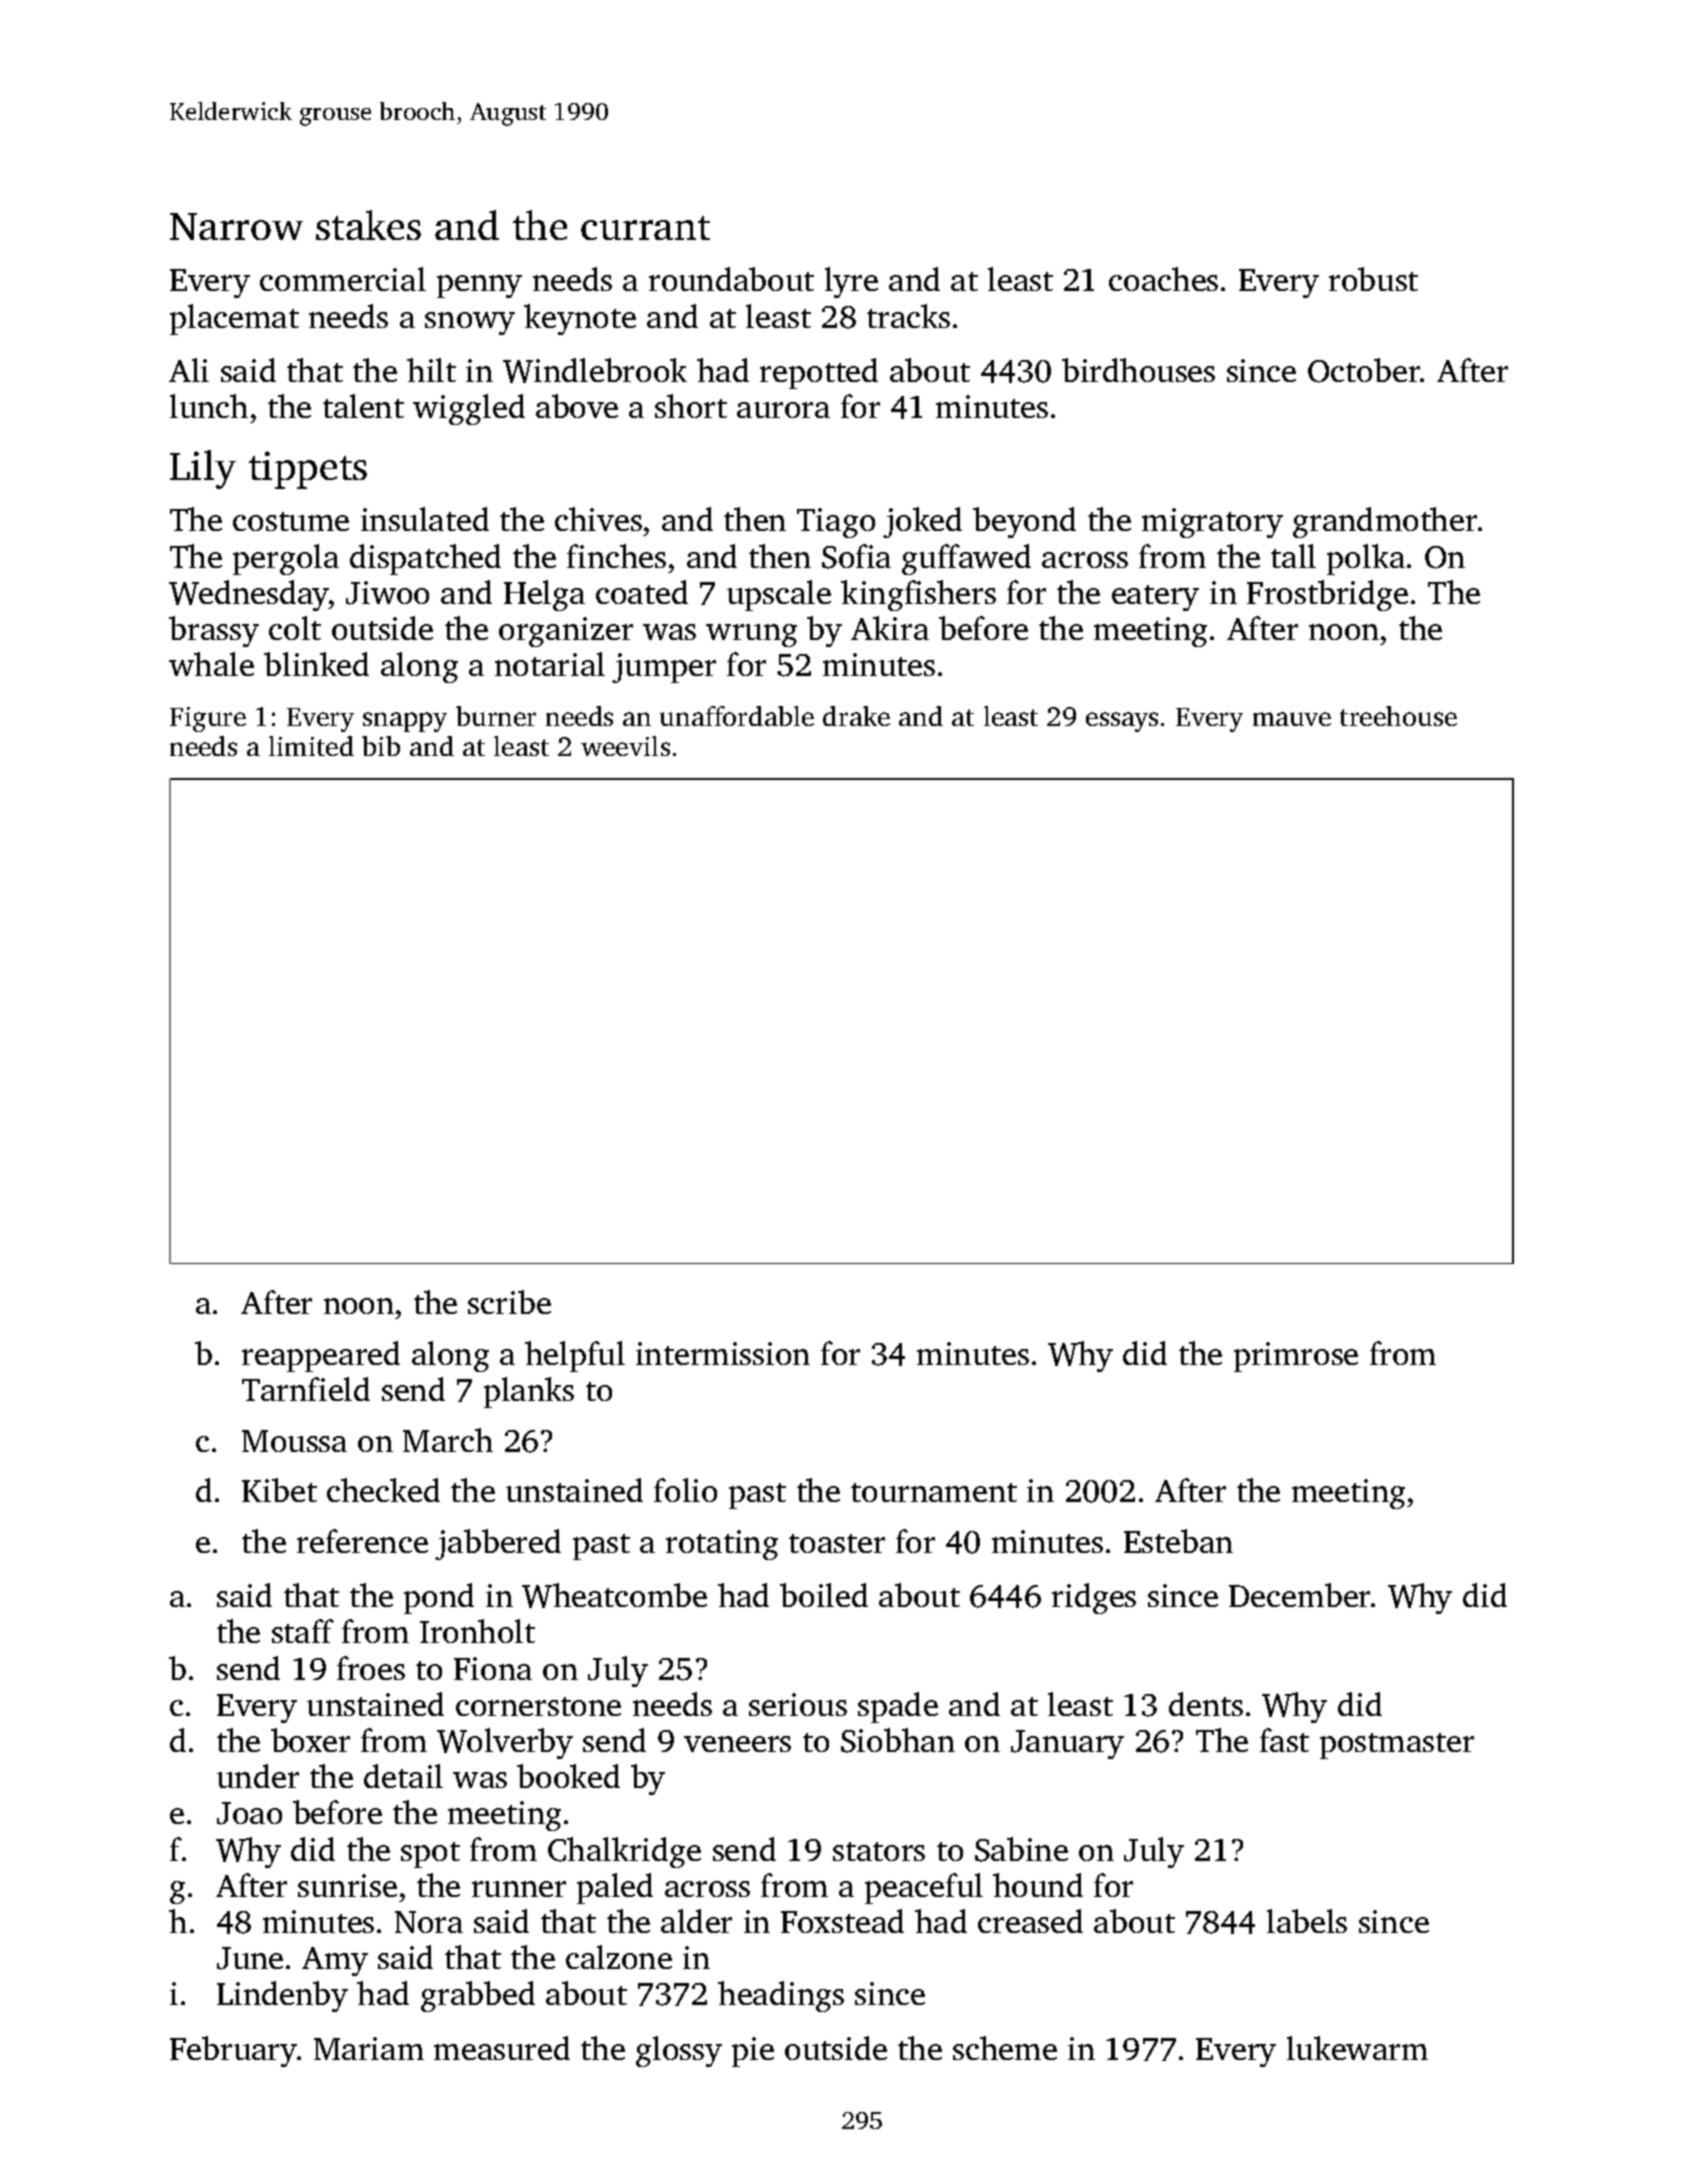  I want to click on primrose, so click(1296, 1357).
